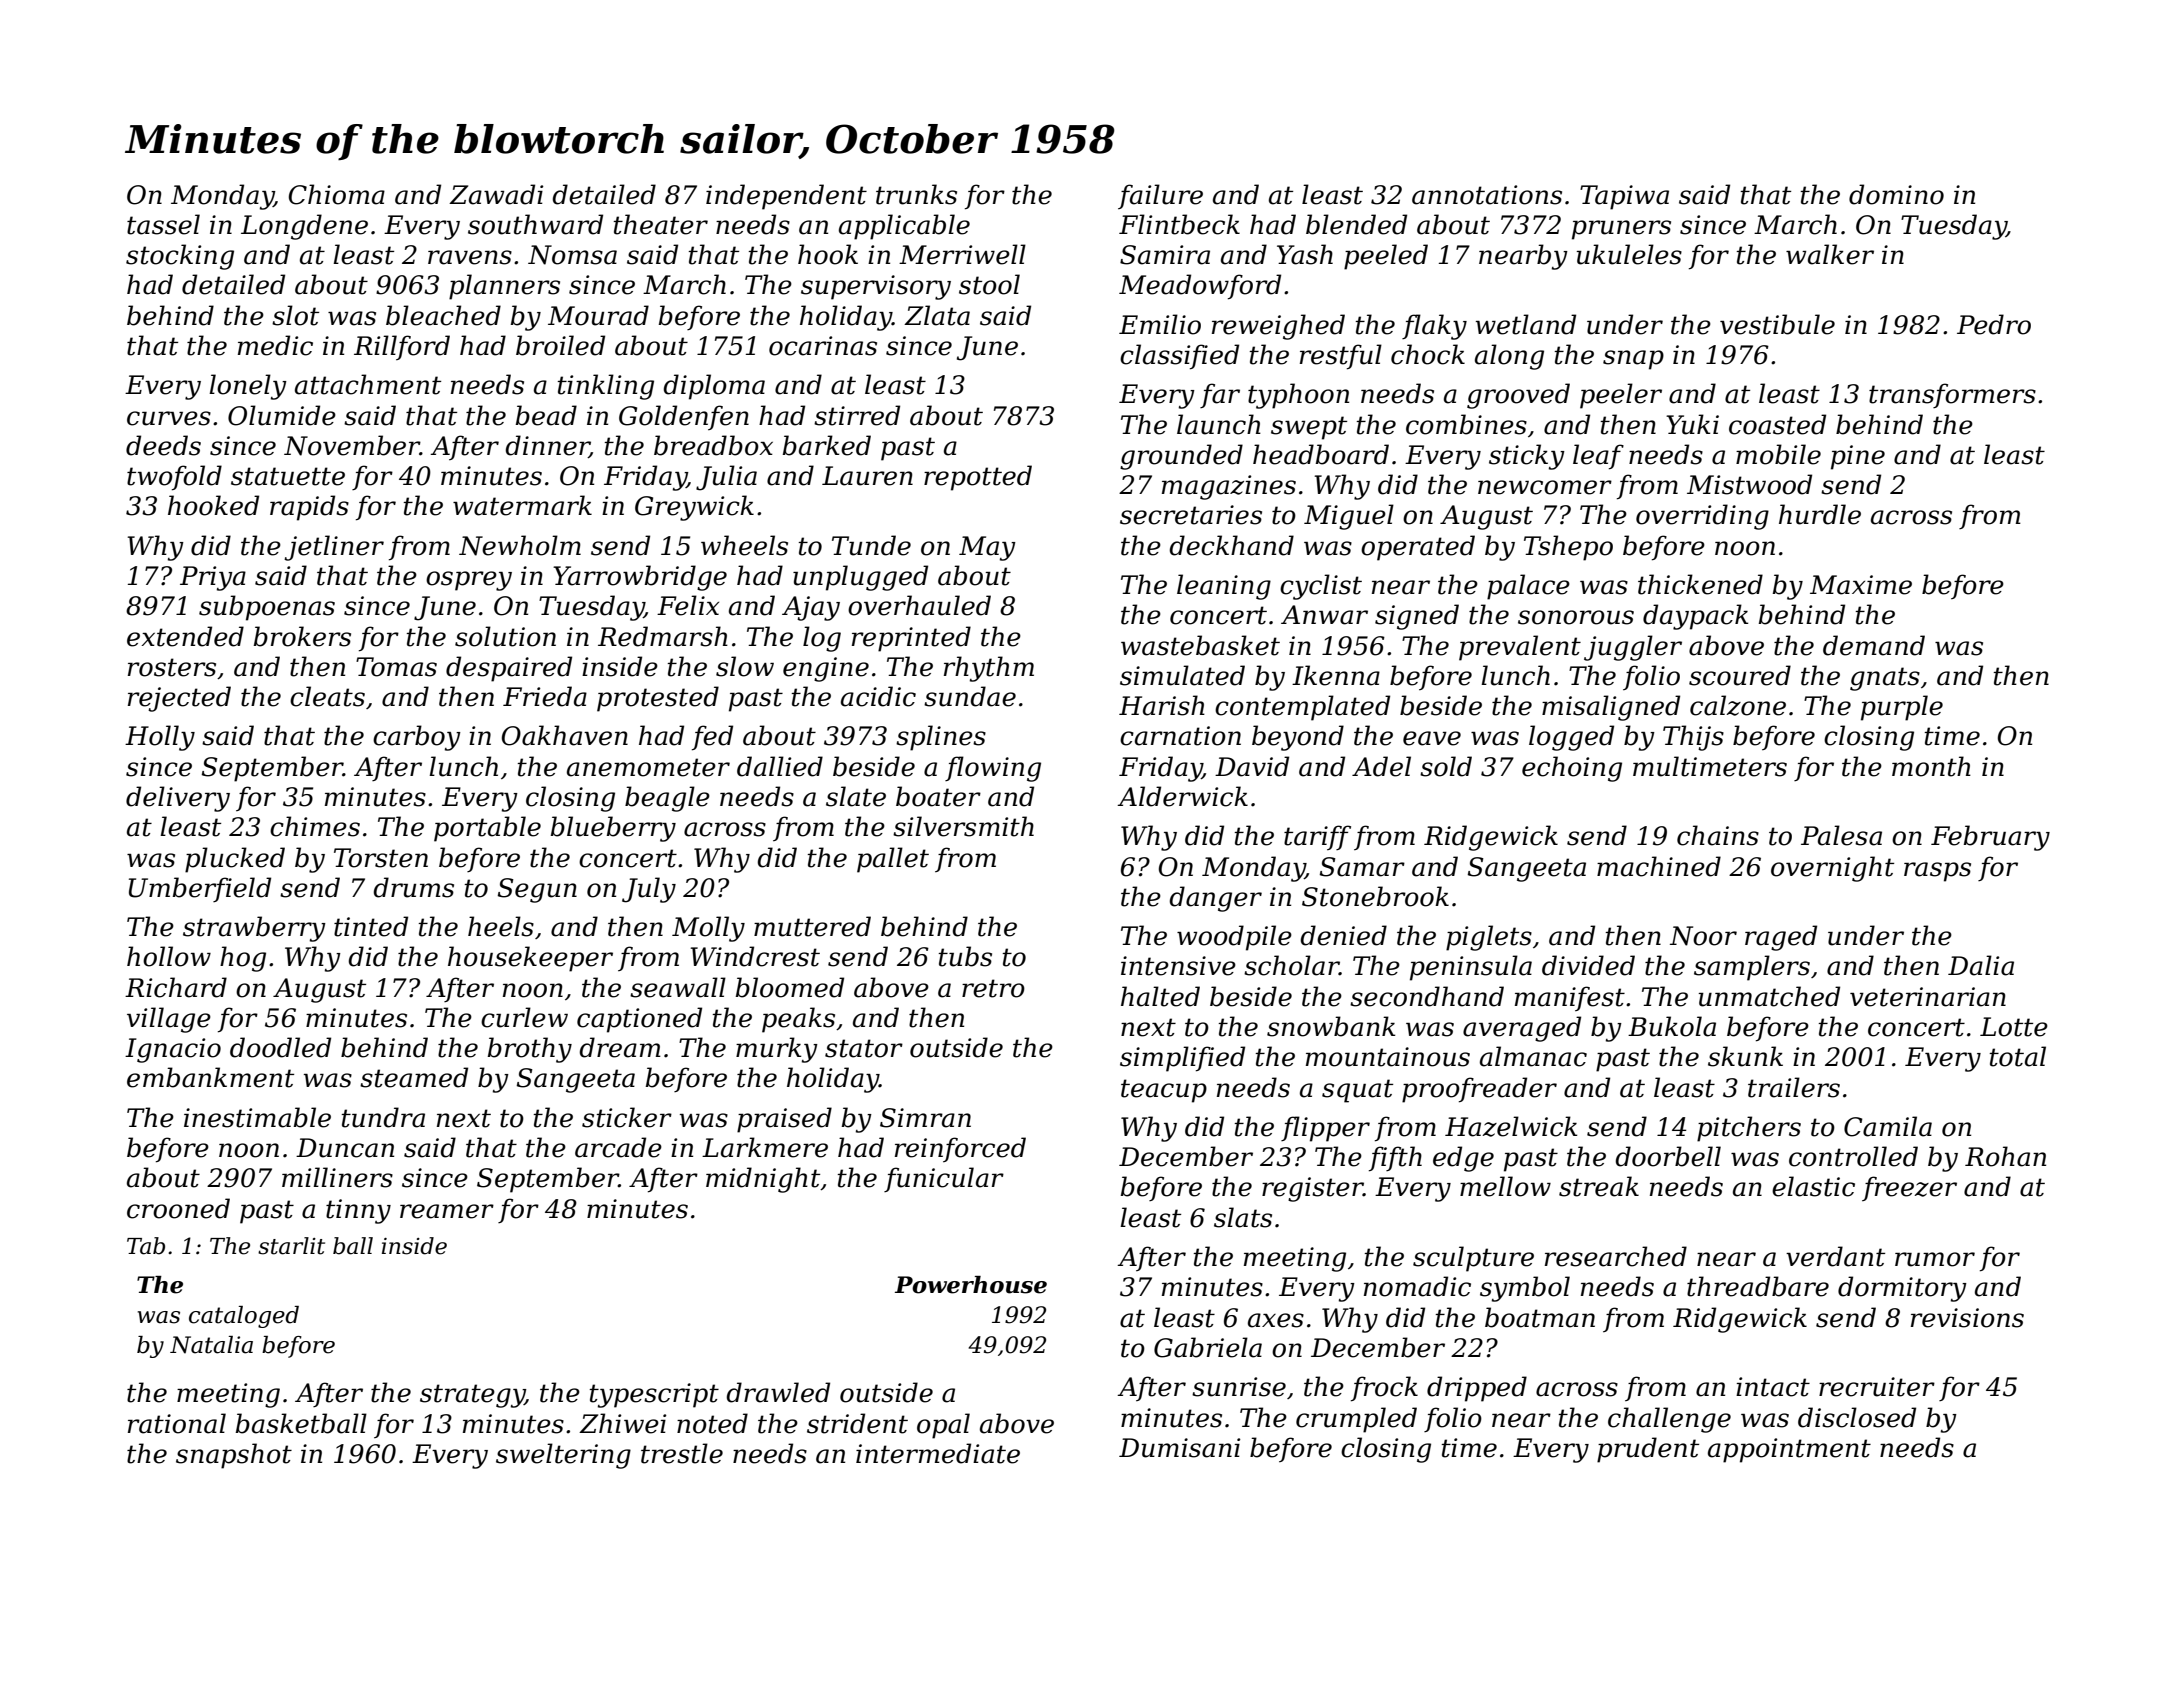  What do you see at coordinates (963, 826) in the screenshot?
I see `silversmith` at bounding box center [963, 826].
